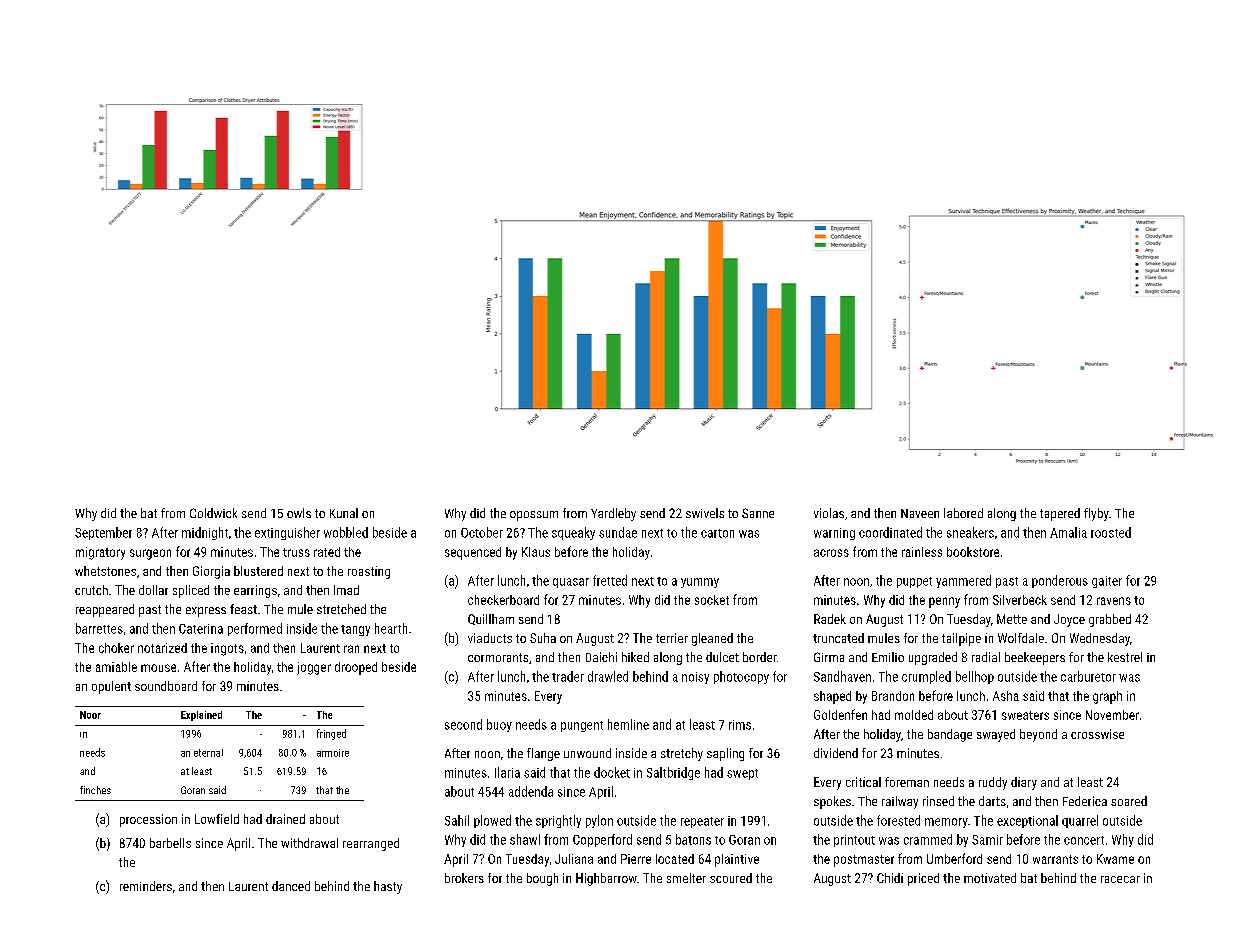 The width and height of the page is (1233, 952). I want to click on photocopy, so click(741, 677).
